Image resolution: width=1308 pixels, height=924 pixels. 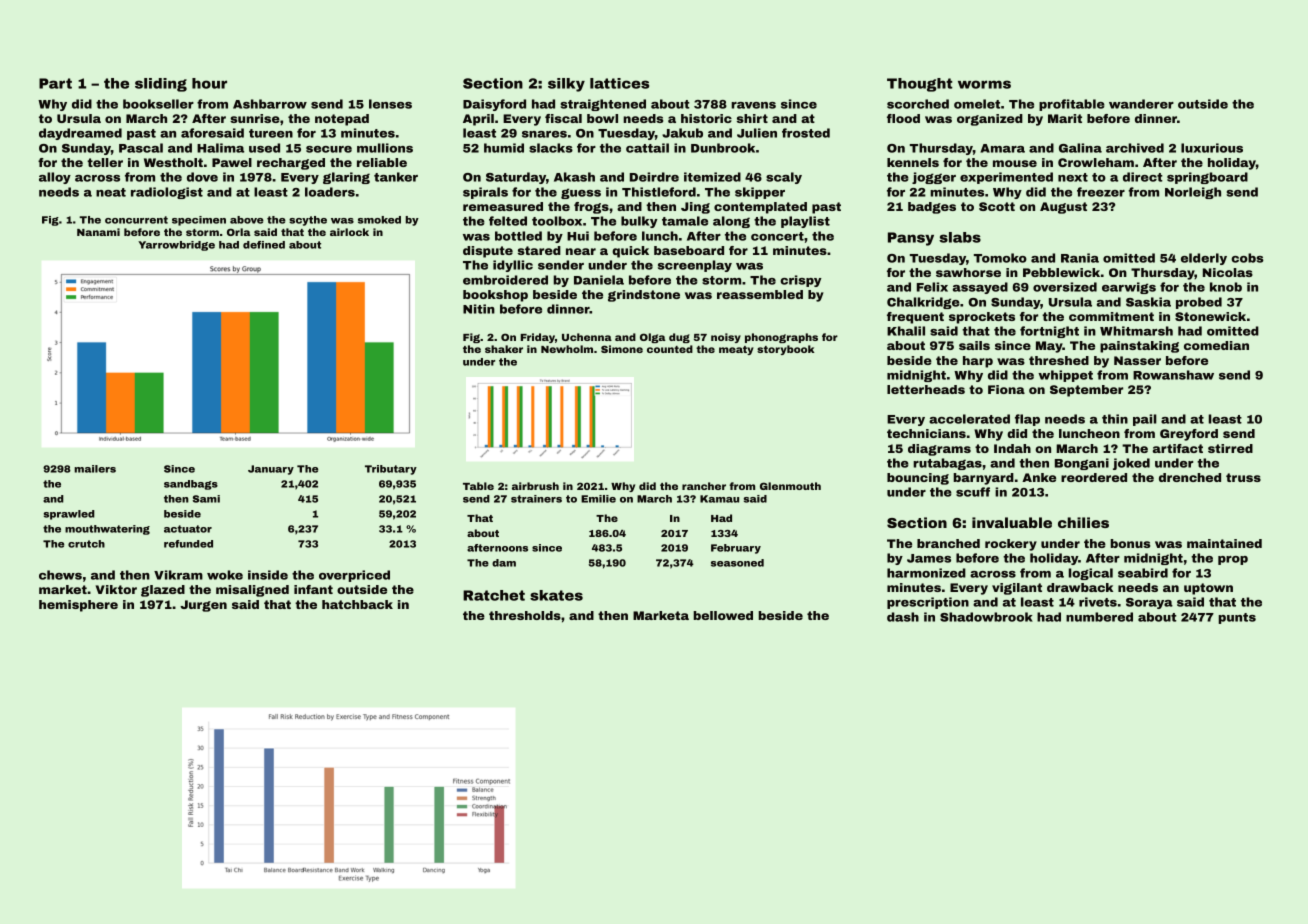 I want to click on worms, so click(x=984, y=84).
